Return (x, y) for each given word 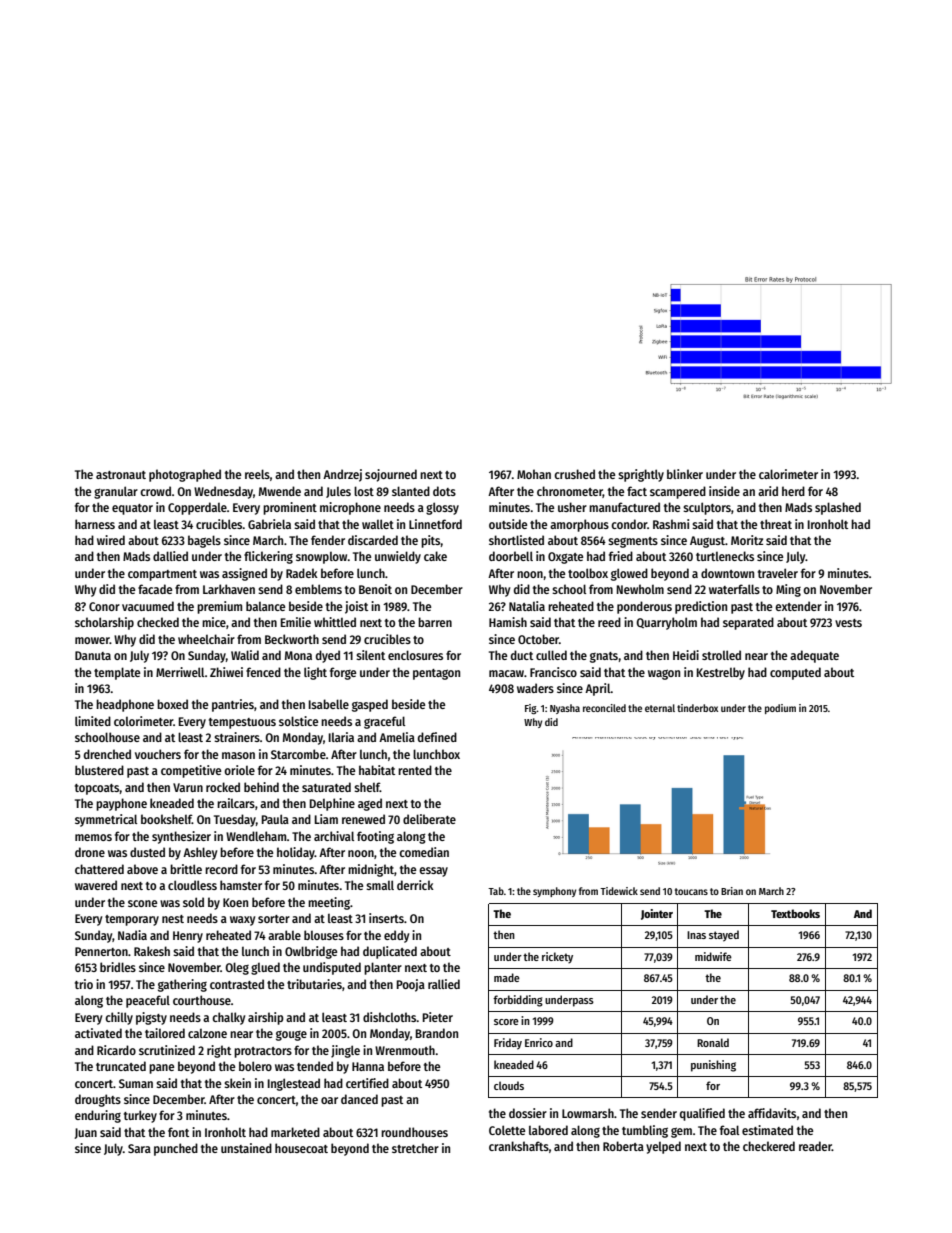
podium (780, 709)
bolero (255, 1066)
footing (375, 837)
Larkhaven (229, 589)
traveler (778, 573)
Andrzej (342, 475)
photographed (185, 475)
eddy (396, 936)
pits (431, 541)
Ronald (713, 1042)
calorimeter (788, 474)
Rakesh (152, 951)
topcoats (97, 789)
